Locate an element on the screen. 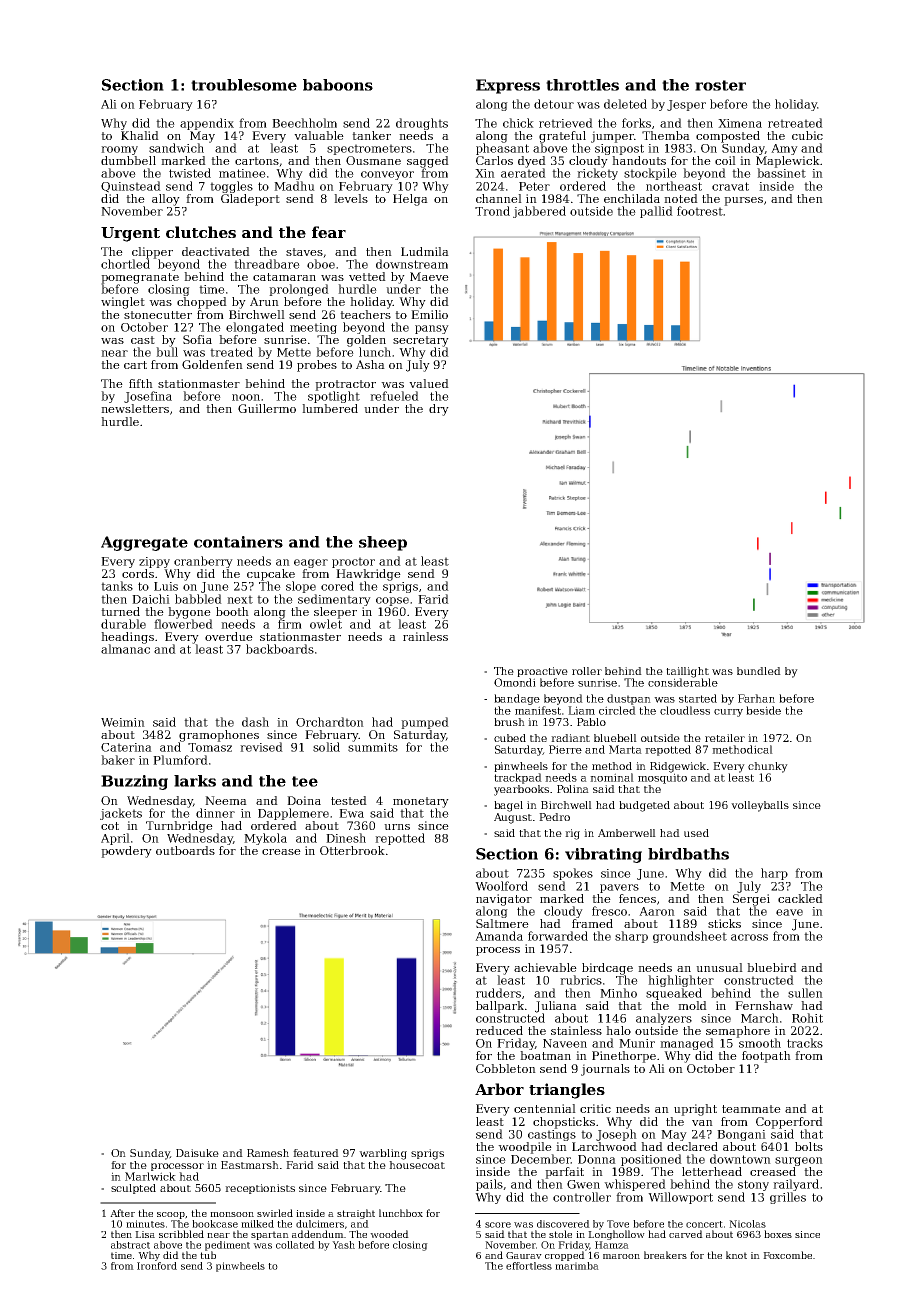 The image size is (924, 1308). Khalid is located at coordinates (140, 135).
